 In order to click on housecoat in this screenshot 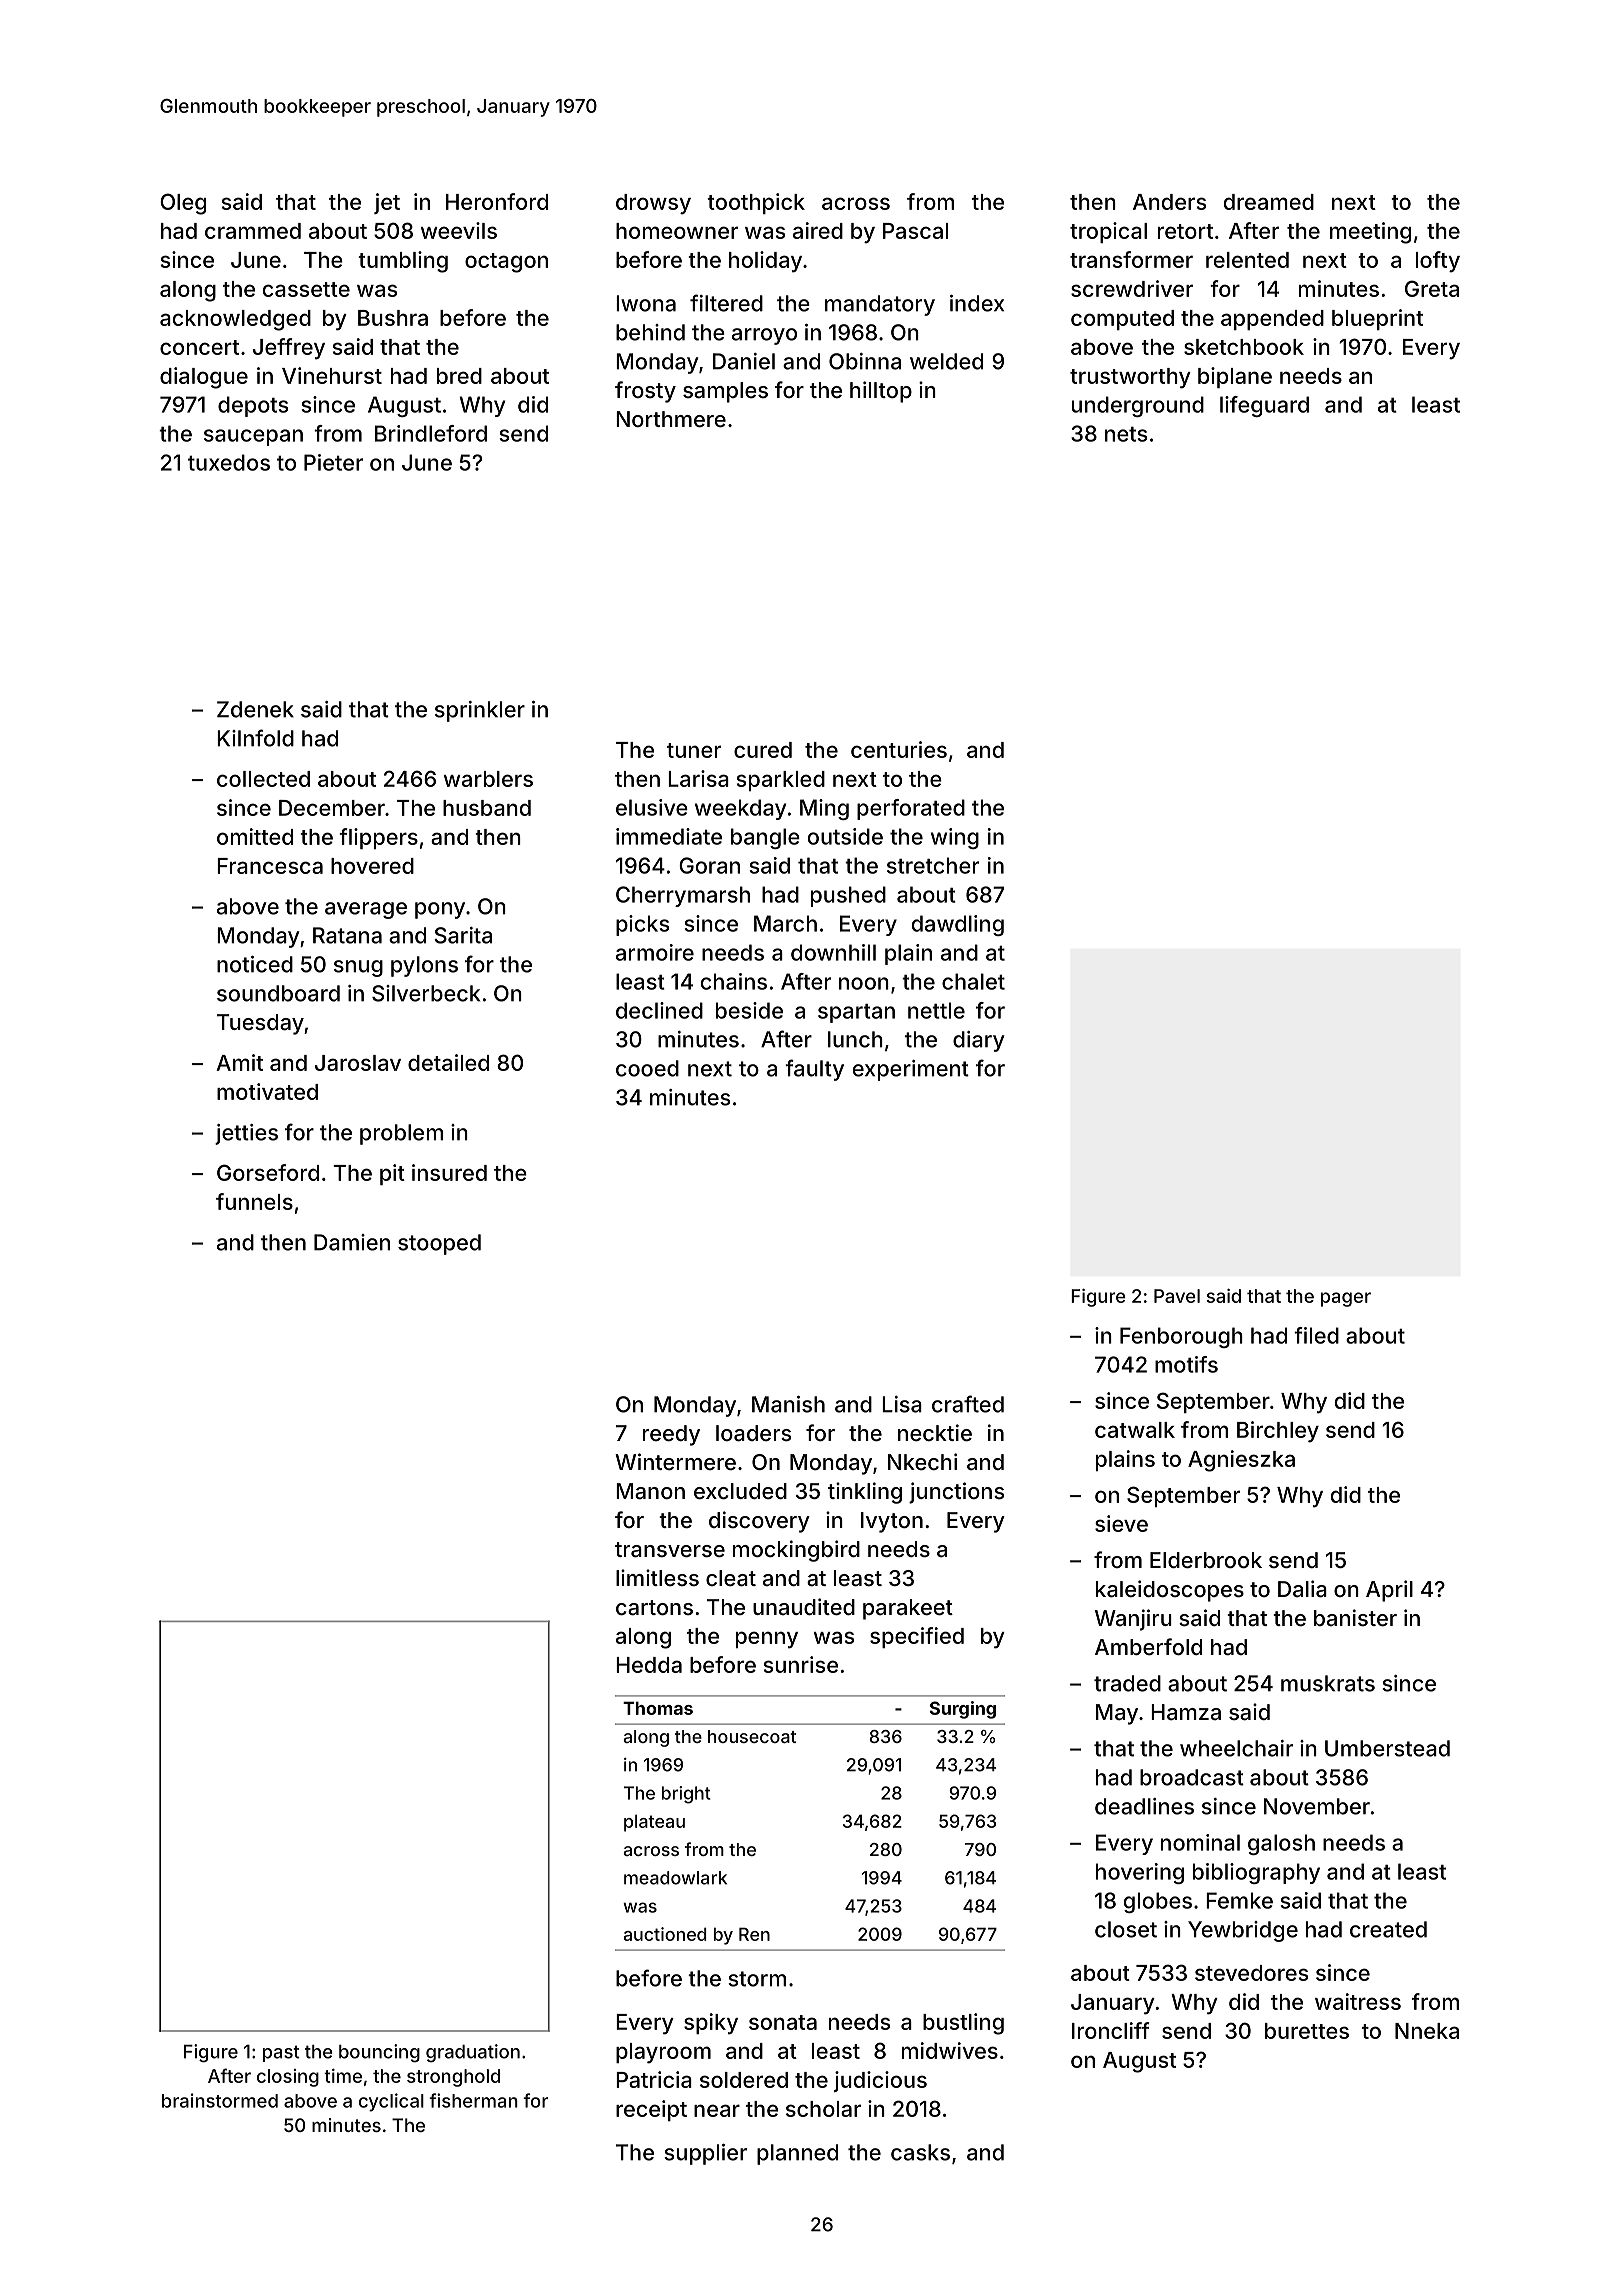, I will do `click(752, 1736)`.
